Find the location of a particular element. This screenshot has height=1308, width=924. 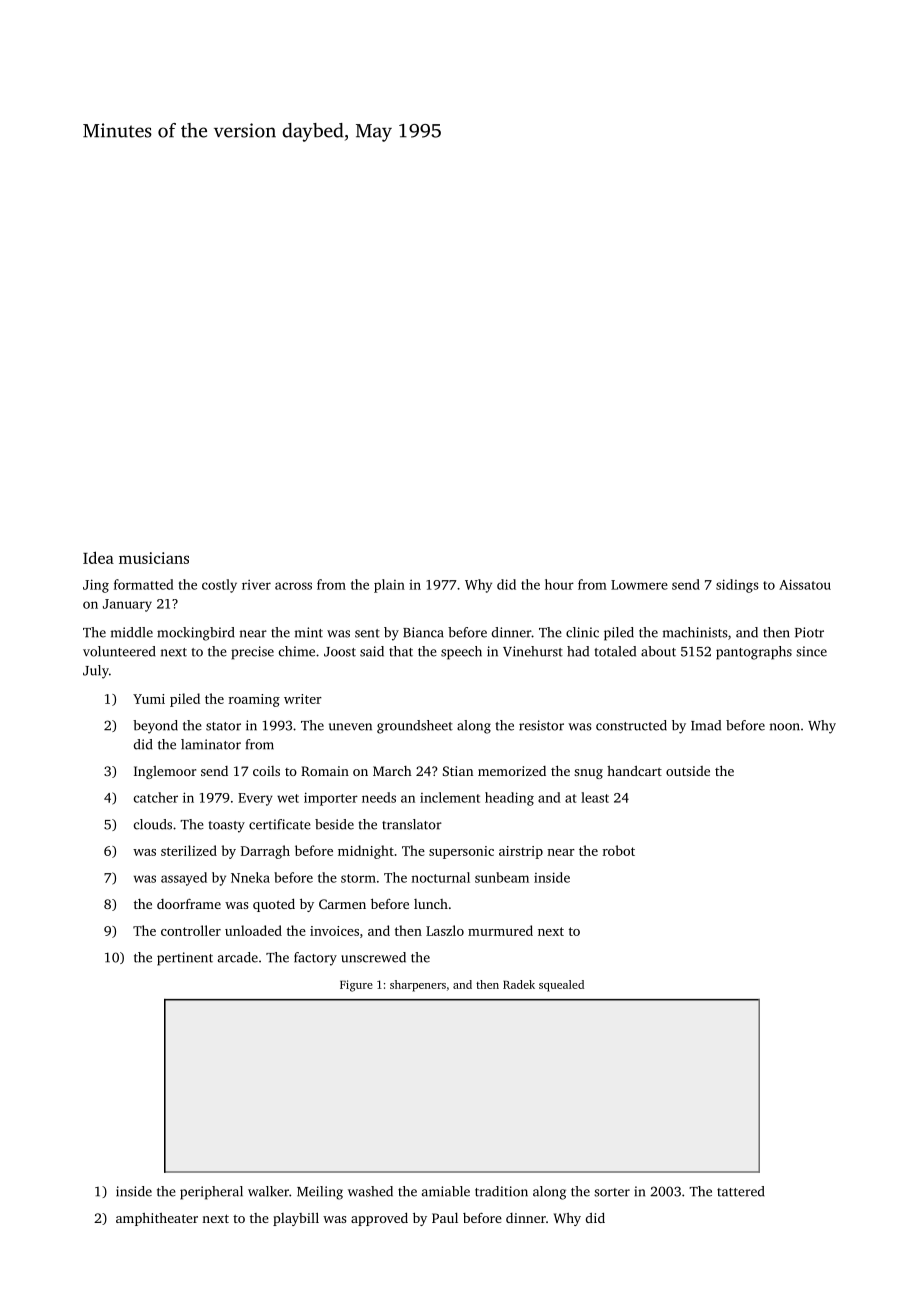

Aissatou is located at coordinates (805, 584).
